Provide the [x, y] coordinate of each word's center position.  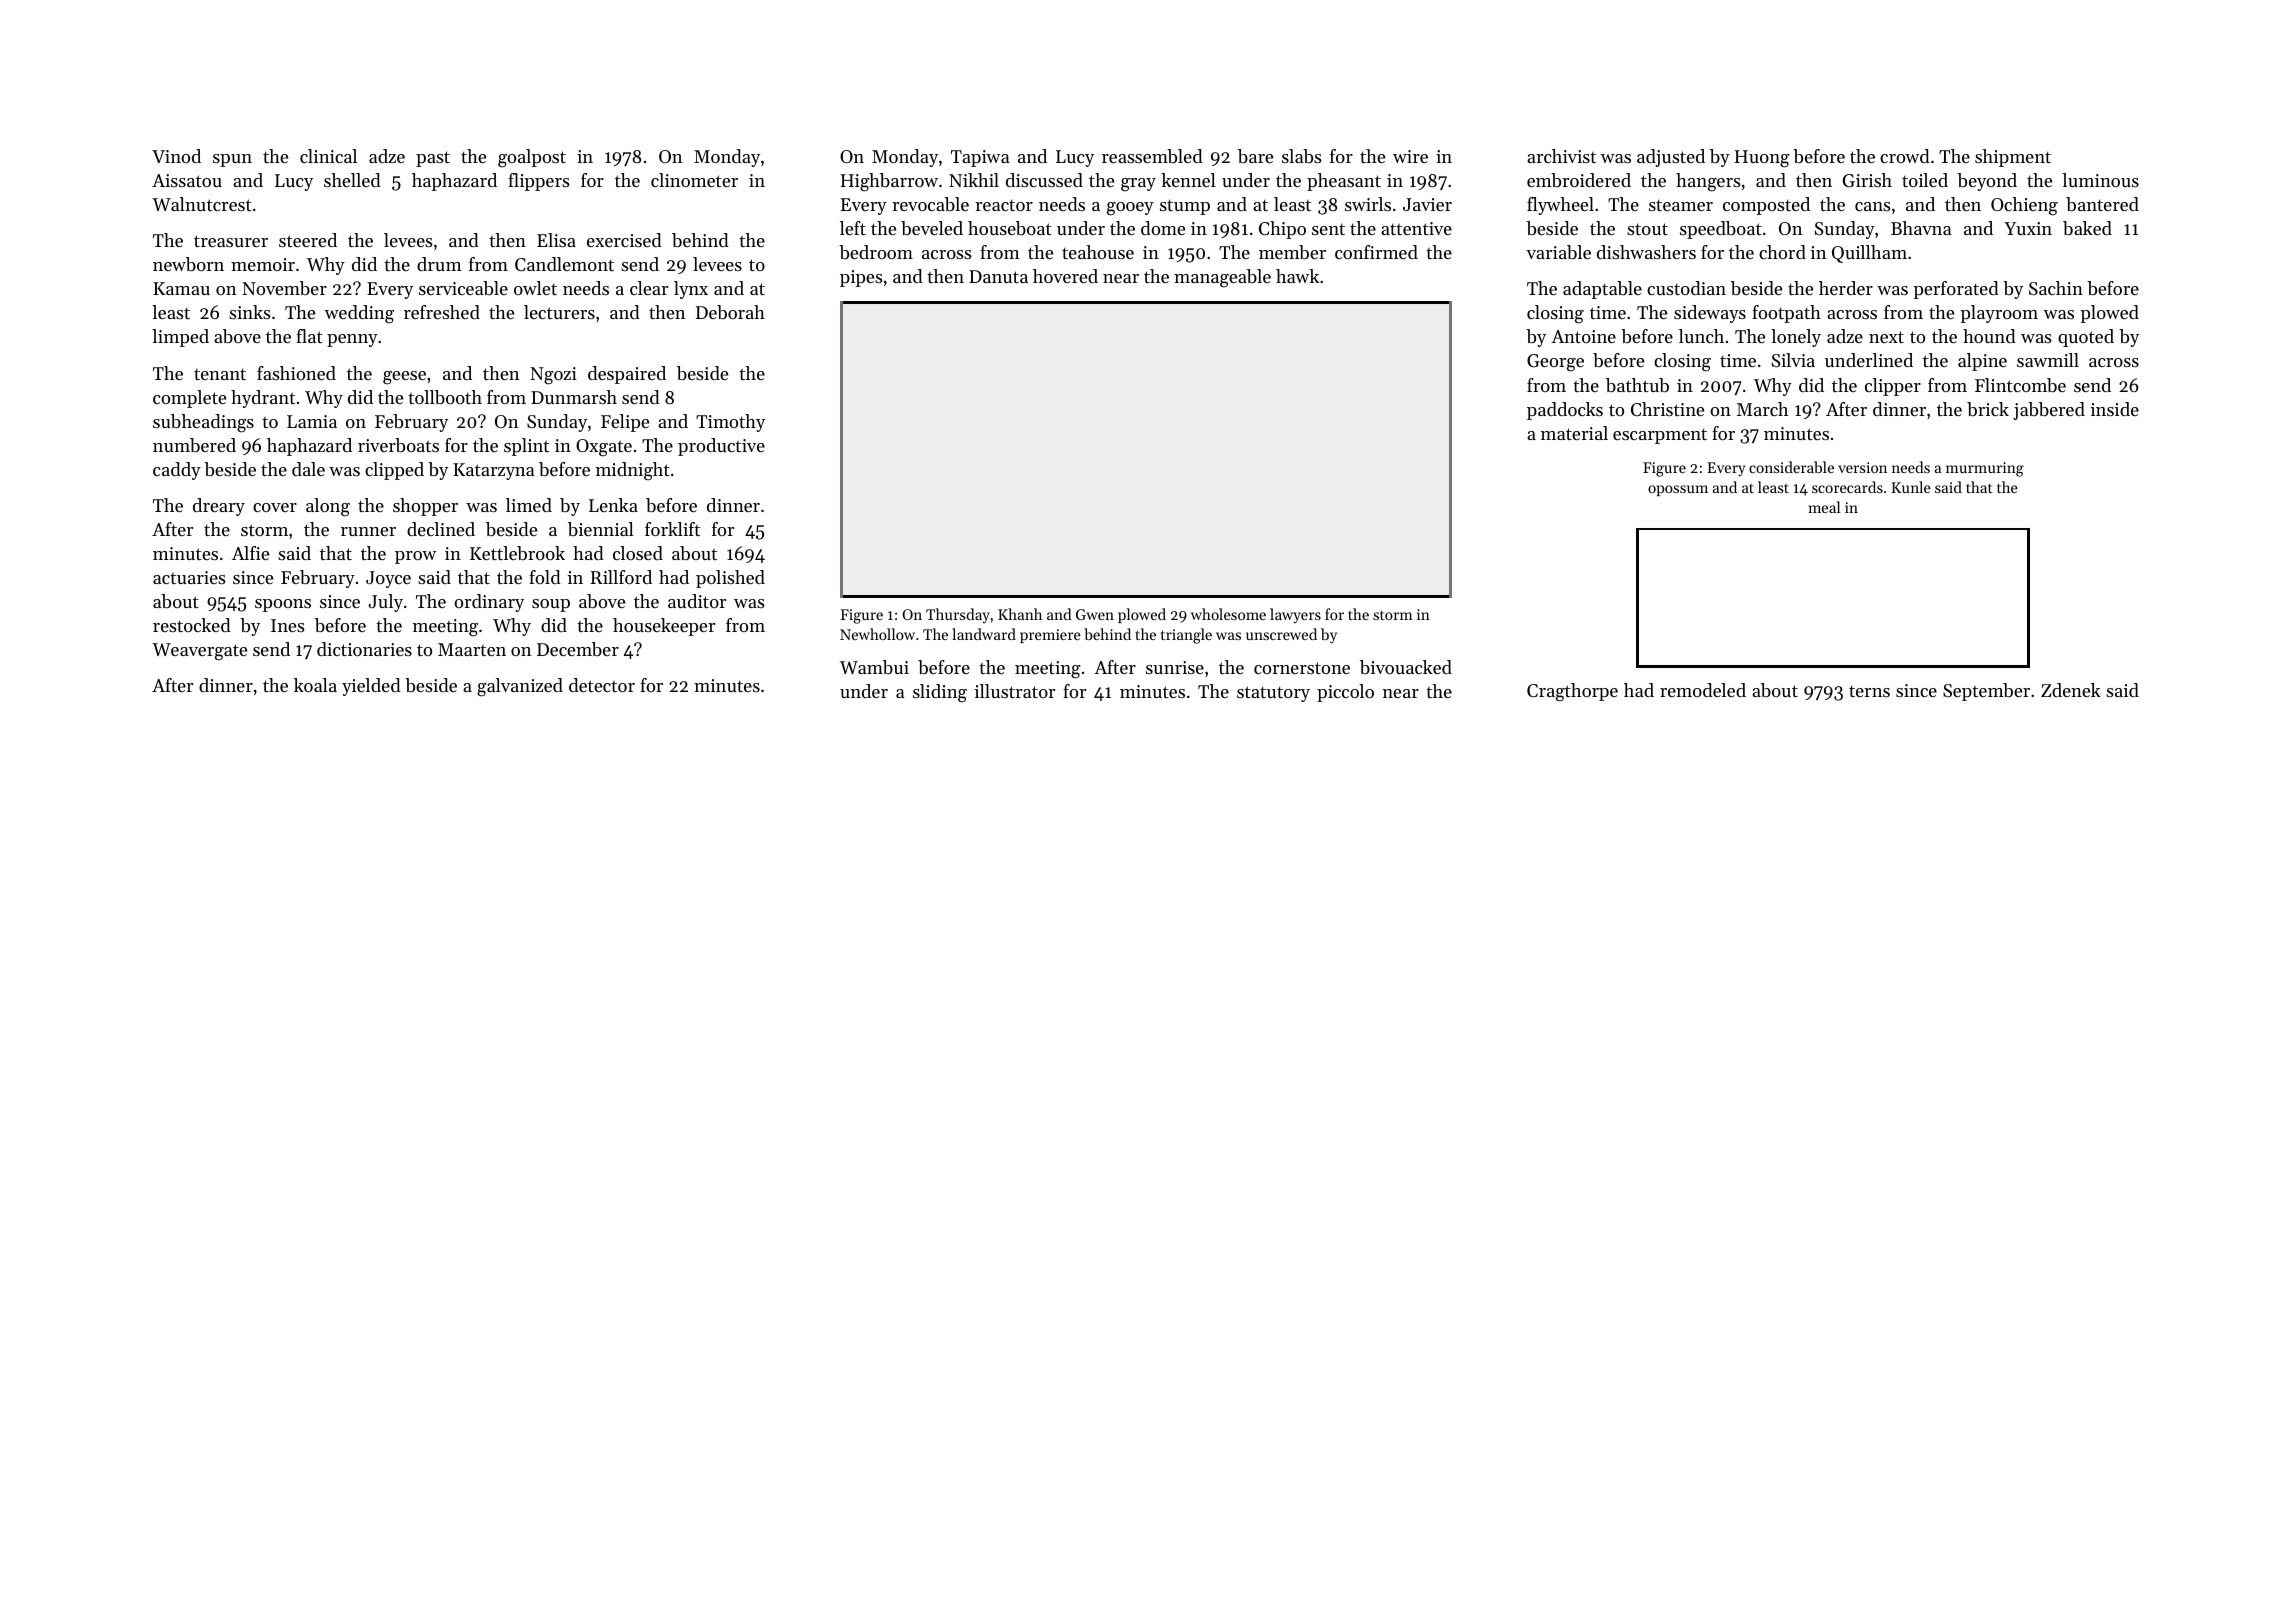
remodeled [1703, 690]
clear [649, 288]
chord [1782, 252]
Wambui [874, 667]
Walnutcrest [202, 204]
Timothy [730, 423]
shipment [2013, 158]
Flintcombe [2020, 385]
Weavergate [199, 652]
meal [1824, 507]
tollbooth [445, 397]
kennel [1188, 180]
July [385, 603]
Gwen [1095, 614]
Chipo [1282, 230]
